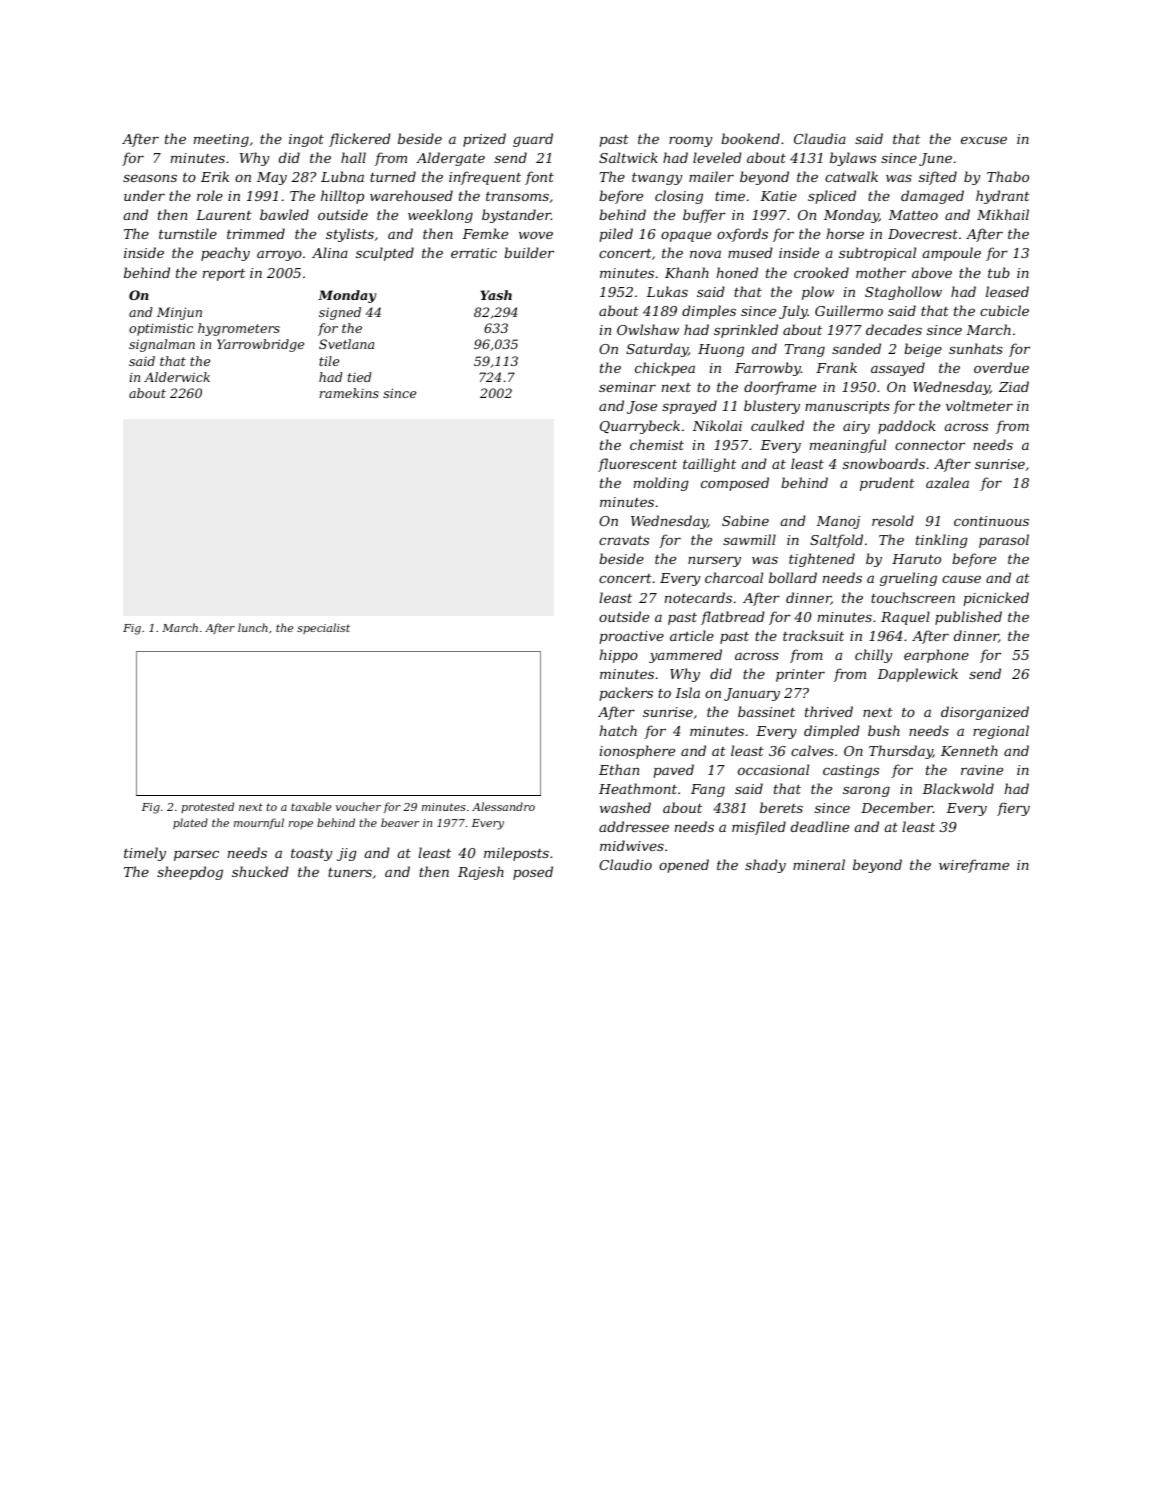  I want to click on cravats, so click(624, 540).
